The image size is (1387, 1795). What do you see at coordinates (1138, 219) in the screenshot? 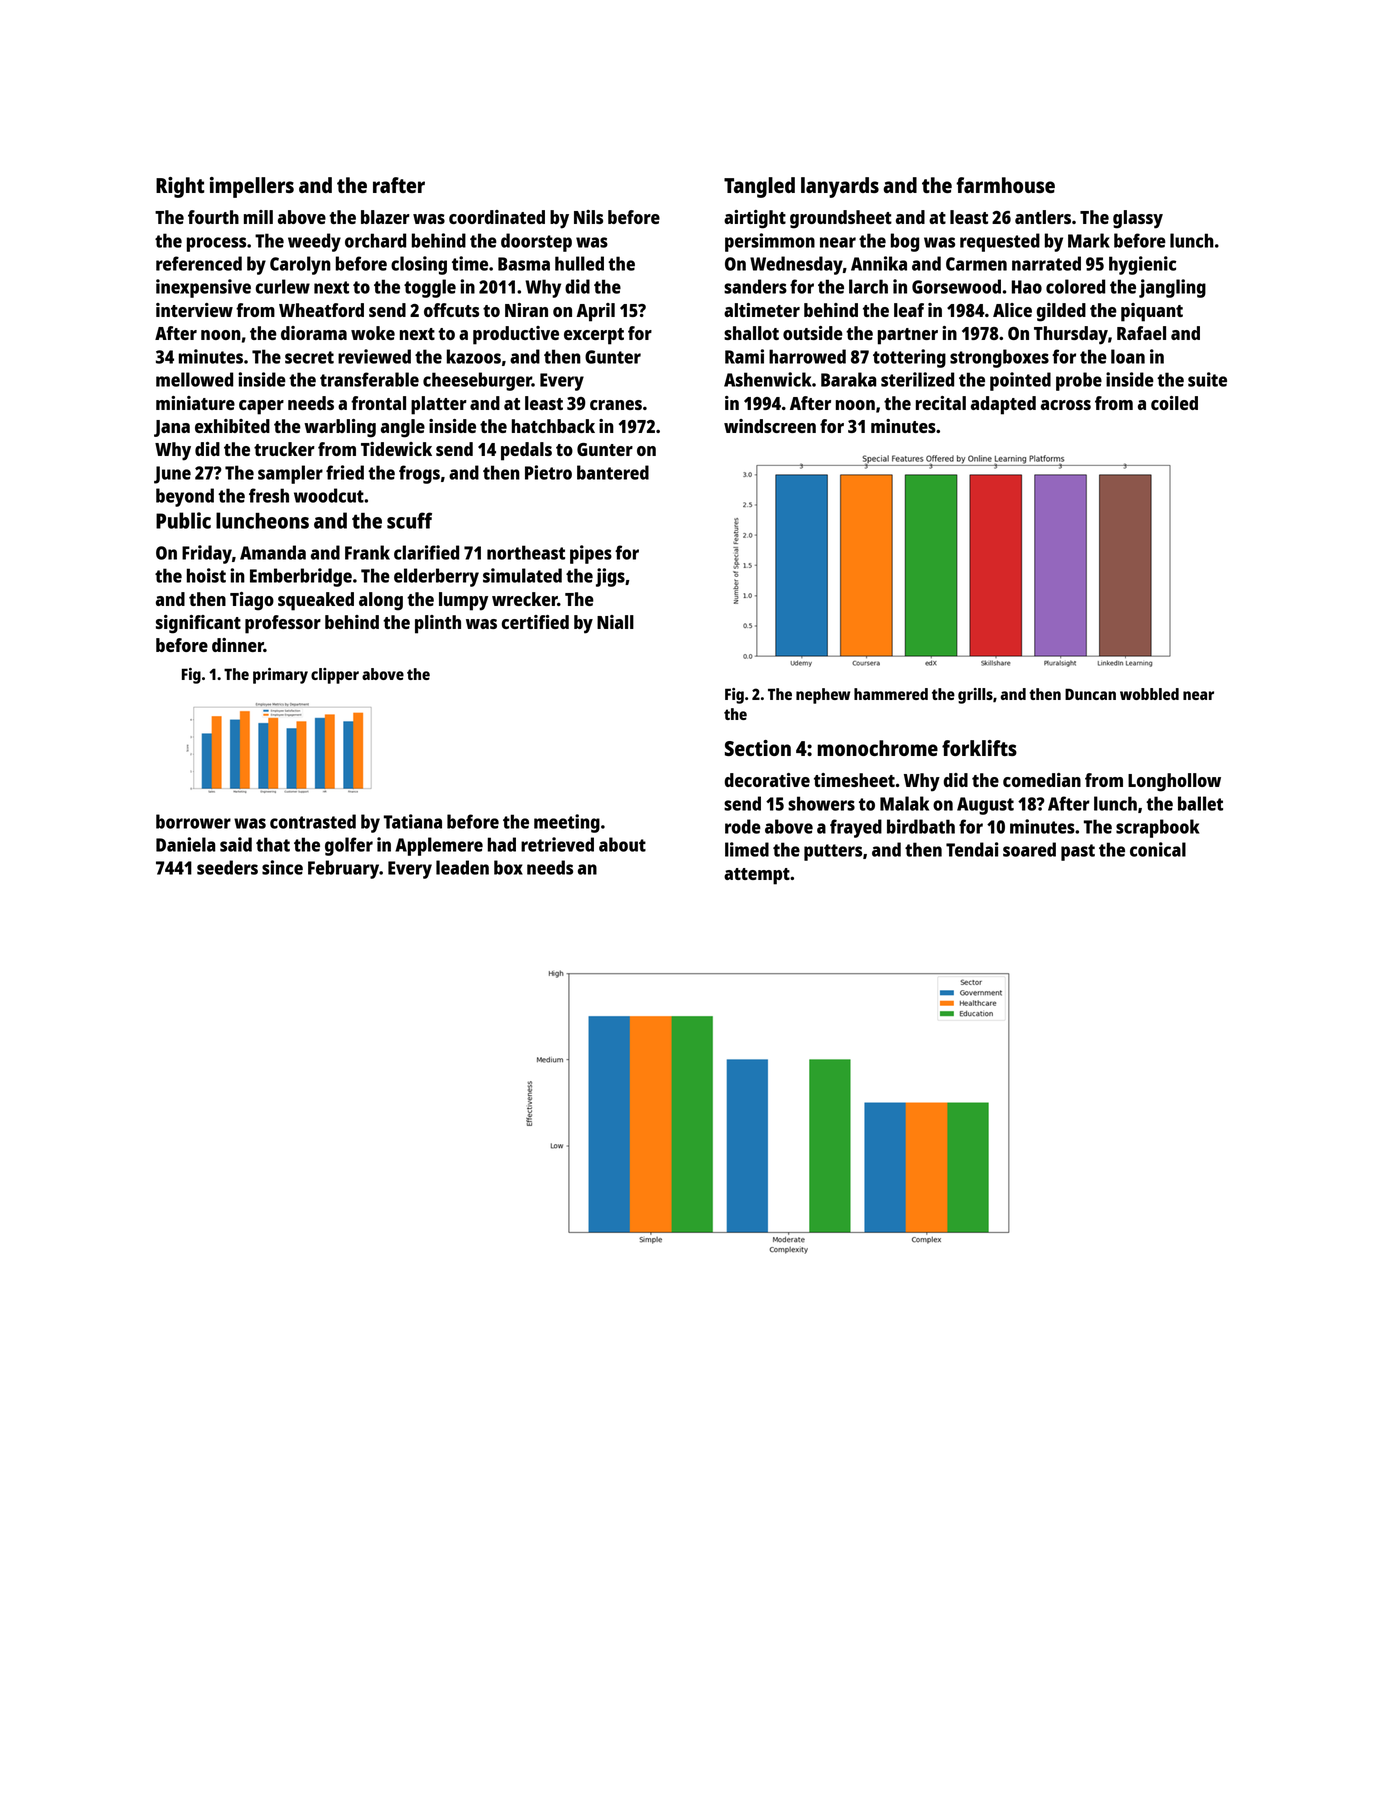
I see `glassy` at bounding box center [1138, 219].
